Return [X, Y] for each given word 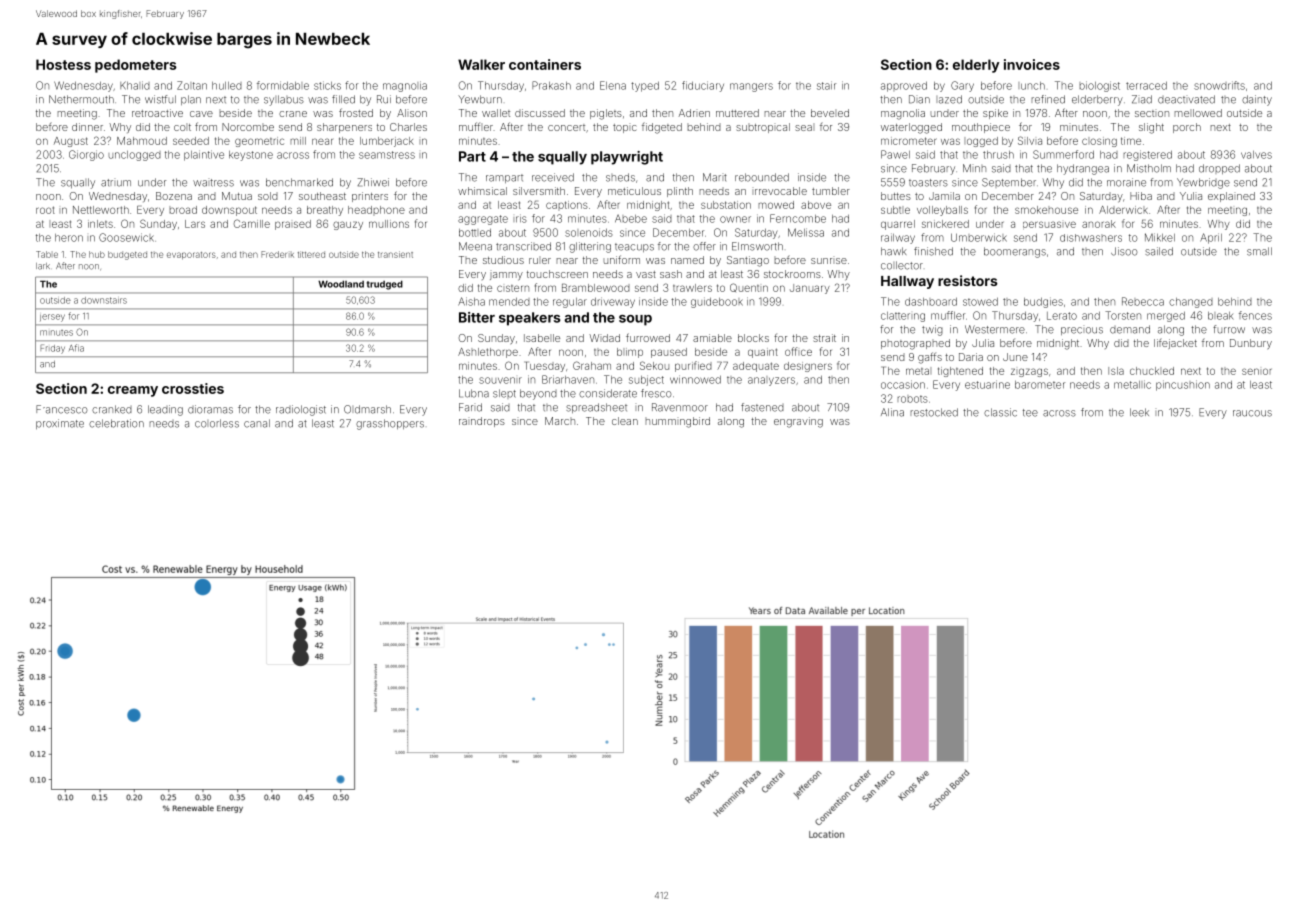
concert [566, 127]
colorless [217, 423]
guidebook [717, 302]
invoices [1032, 64]
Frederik [277, 254]
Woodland [341, 284]
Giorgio [86, 155]
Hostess [63, 64]
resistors [968, 280]
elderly [976, 66]
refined [1048, 99]
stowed [980, 302]
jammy [506, 276]
